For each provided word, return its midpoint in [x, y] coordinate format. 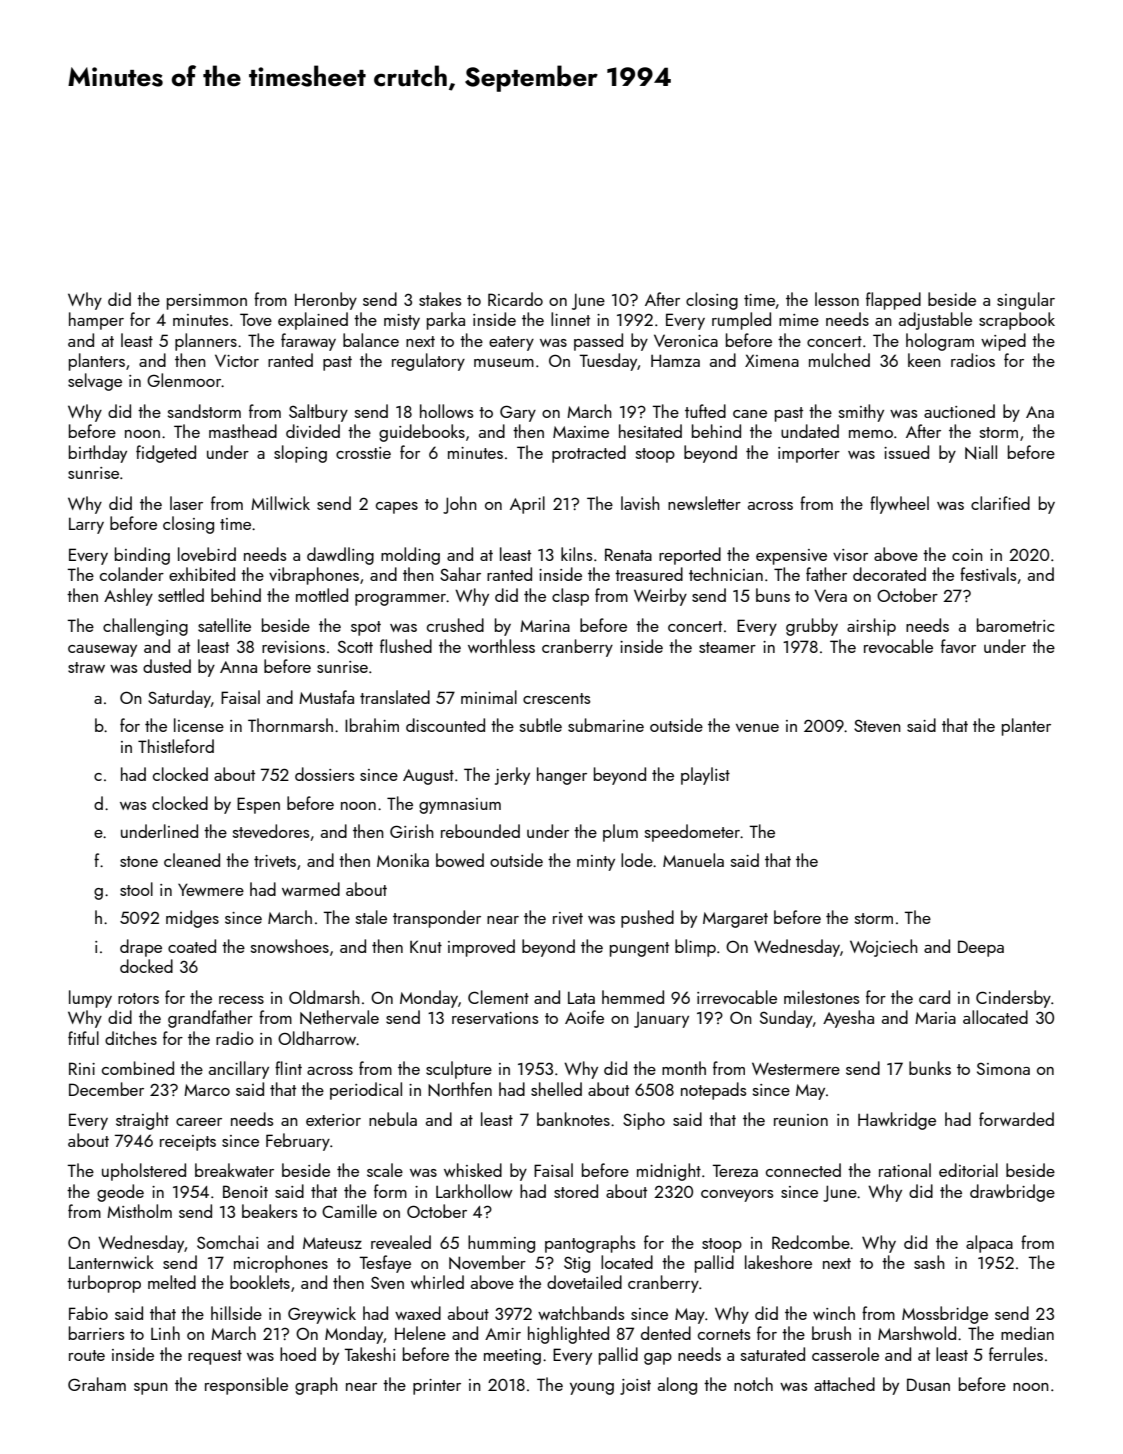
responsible [246, 1386]
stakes [440, 299]
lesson [837, 299]
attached [844, 1384]
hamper [96, 321]
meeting [512, 1357]
